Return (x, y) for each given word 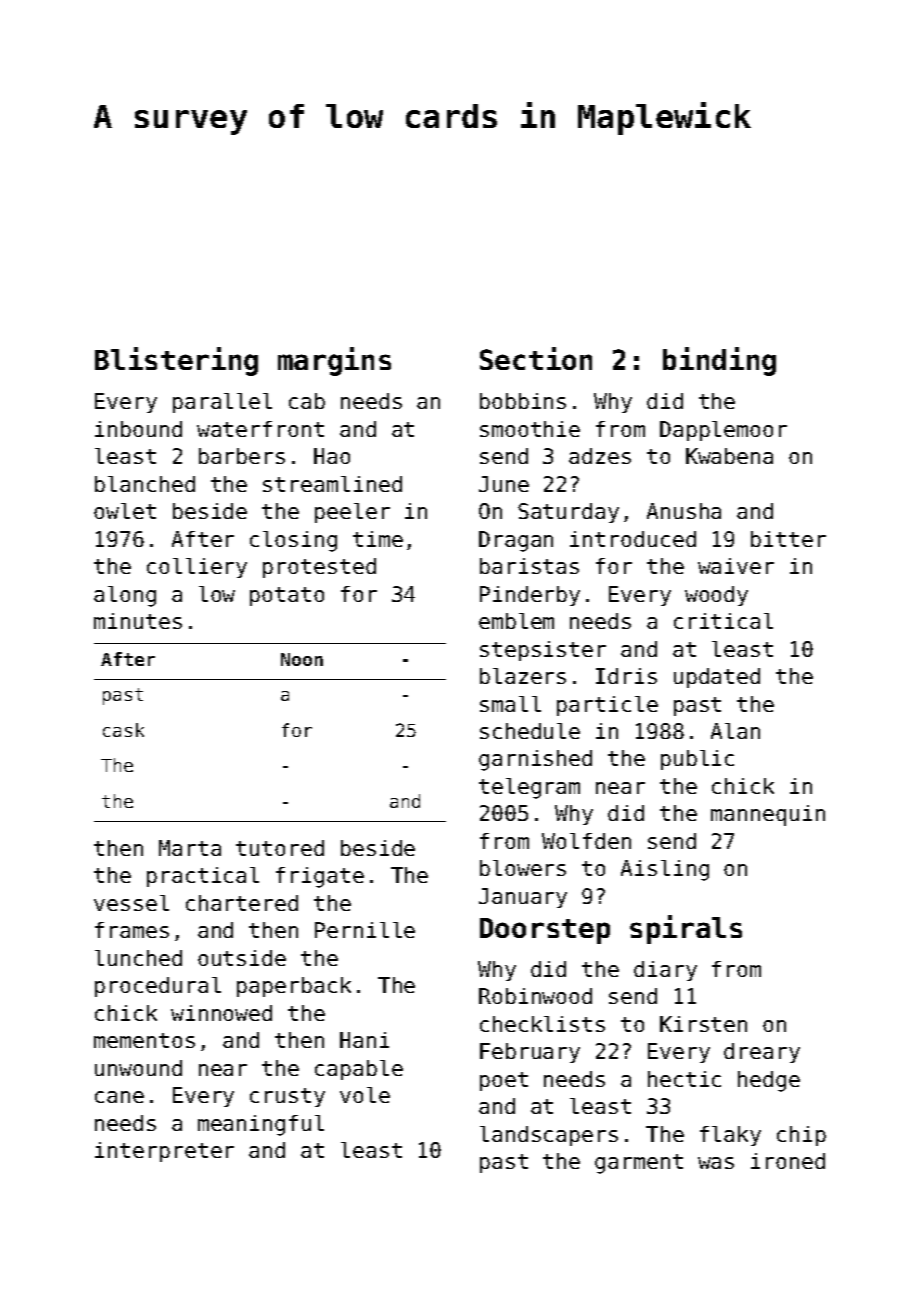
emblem (516, 621)
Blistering (176, 361)
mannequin (768, 815)
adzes (600, 456)
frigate (320, 877)
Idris (626, 676)
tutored (280, 848)
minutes (138, 621)
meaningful (261, 1125)
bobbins (523, 401)
